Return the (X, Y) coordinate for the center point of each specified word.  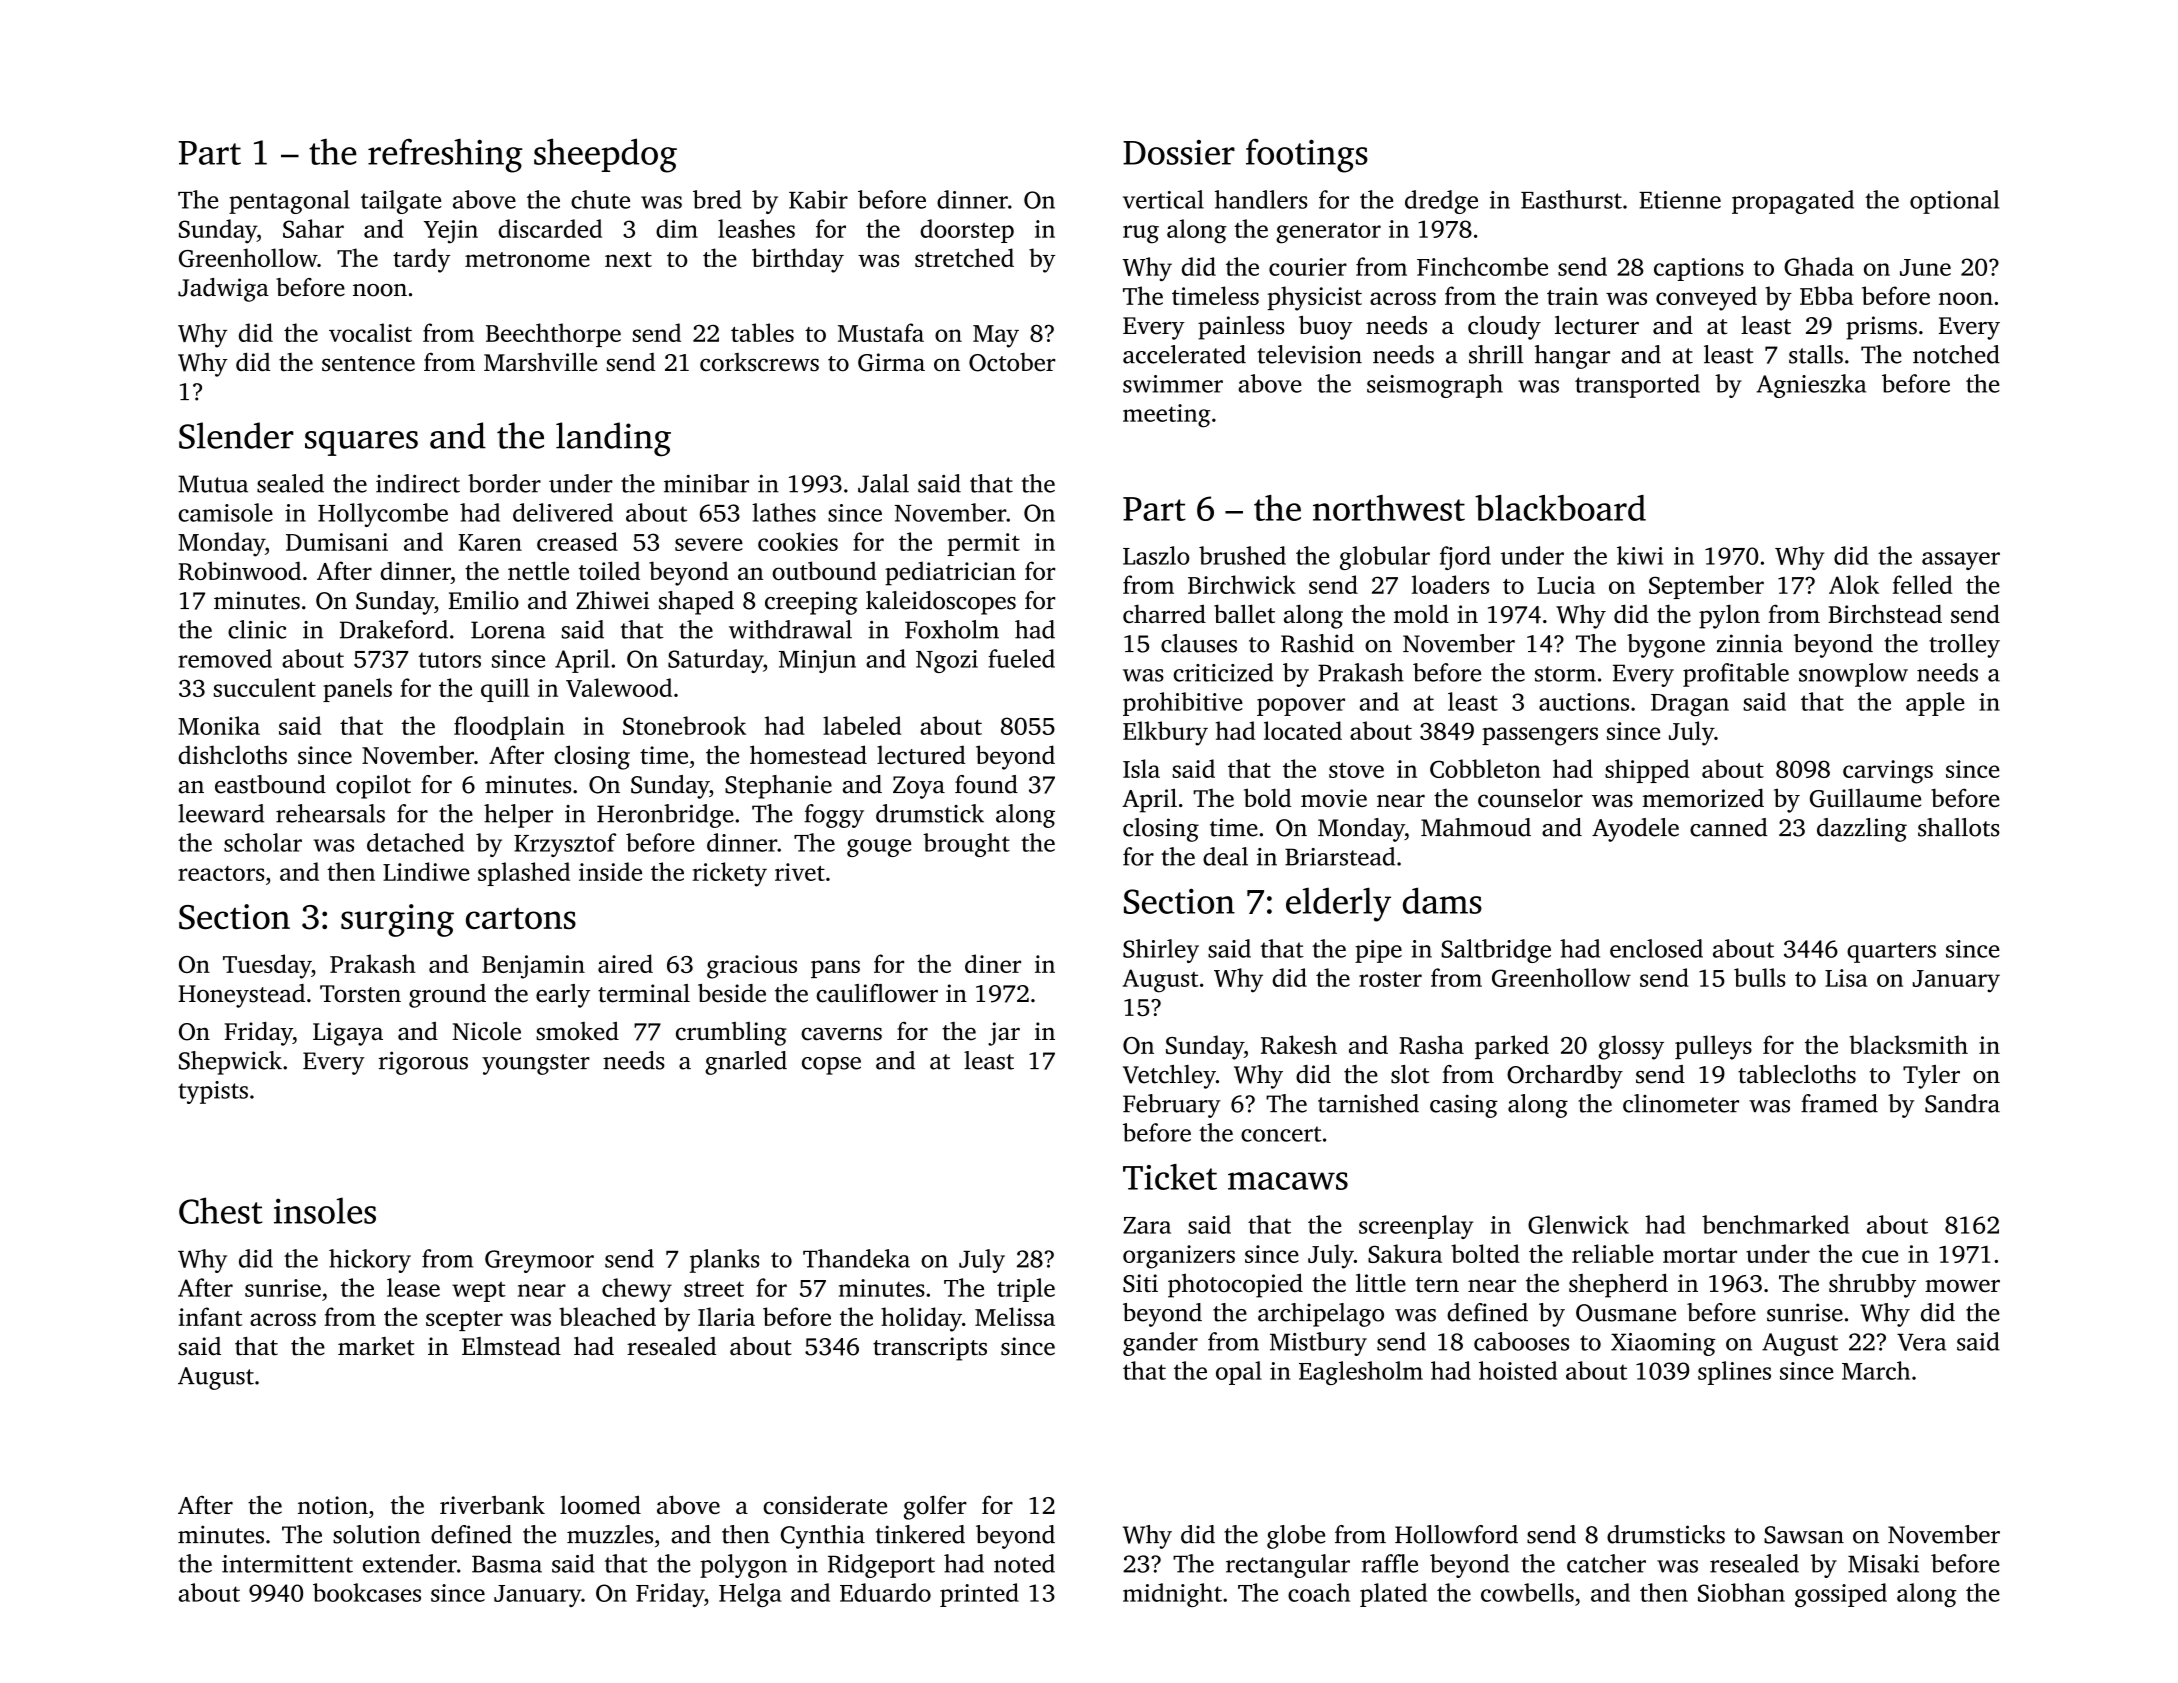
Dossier (1179, 152)
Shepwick (230, 1063)
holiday (921, 1319)
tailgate (401, 202)
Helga (750, 1595)
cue (1880, 1256)
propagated (1793, 202)
